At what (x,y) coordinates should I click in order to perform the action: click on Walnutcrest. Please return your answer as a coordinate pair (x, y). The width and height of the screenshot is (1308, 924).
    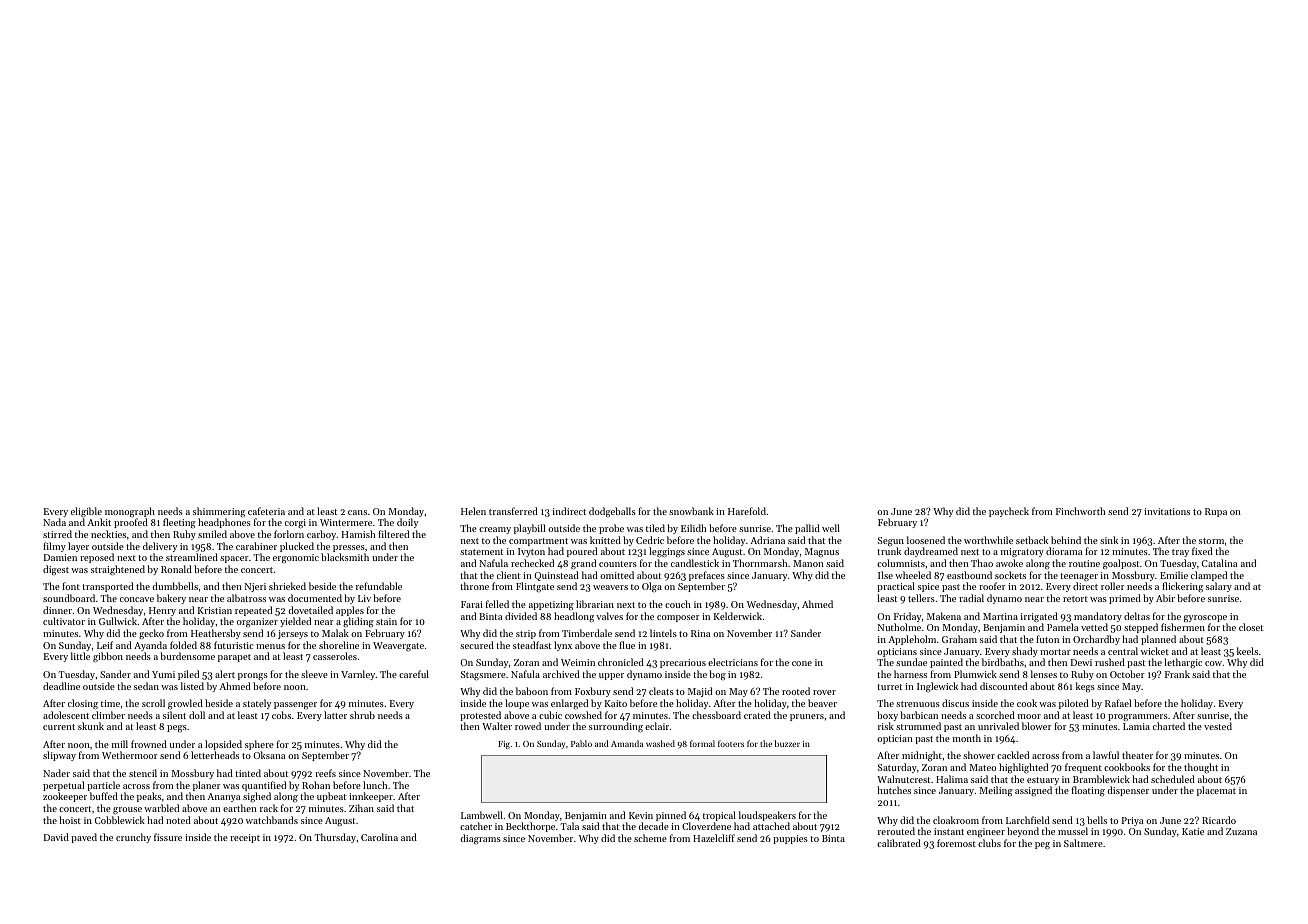
    Looking at the image, I should click on (903, 779).
